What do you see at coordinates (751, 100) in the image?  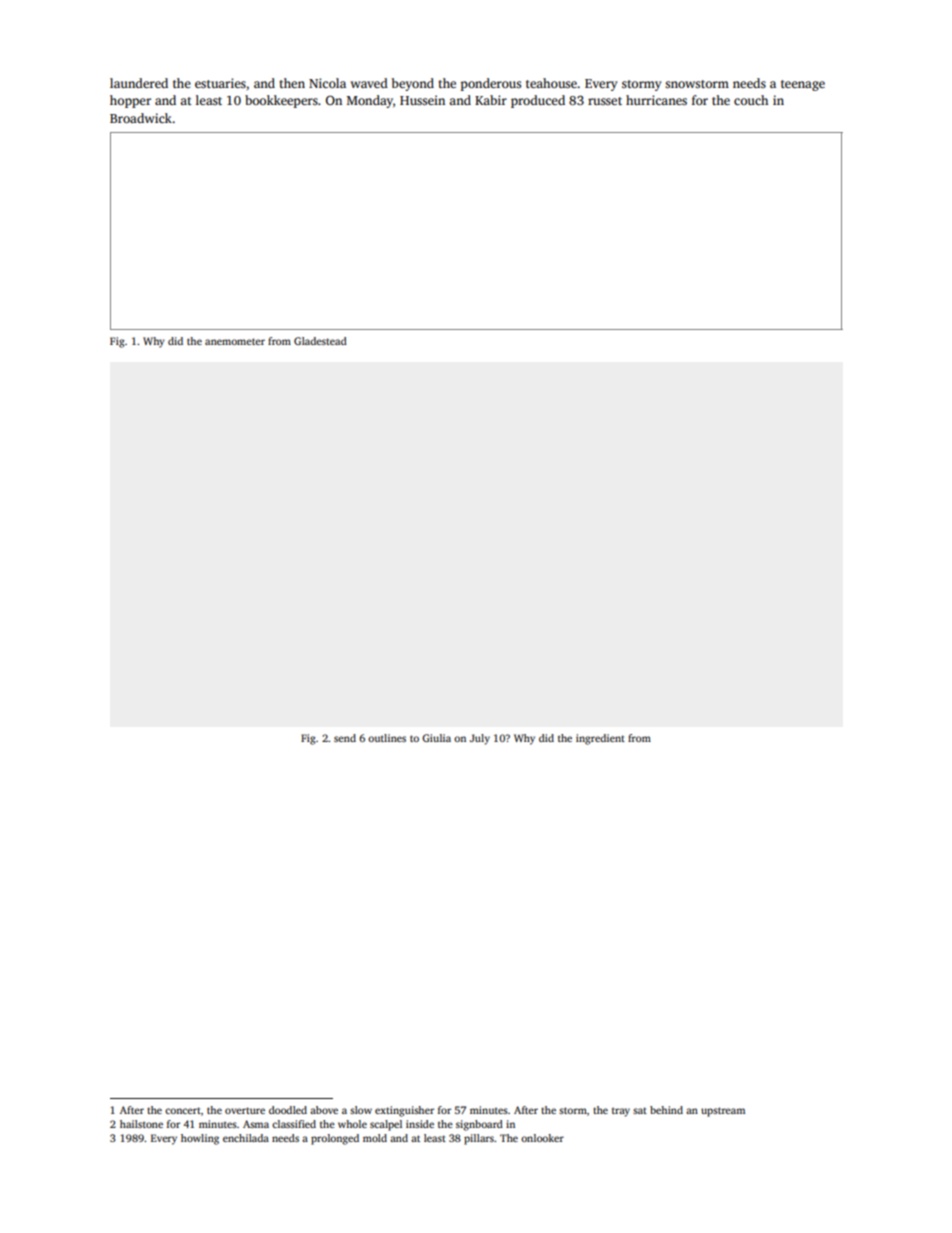 I see `couch` at bounding box center [751, 100].
